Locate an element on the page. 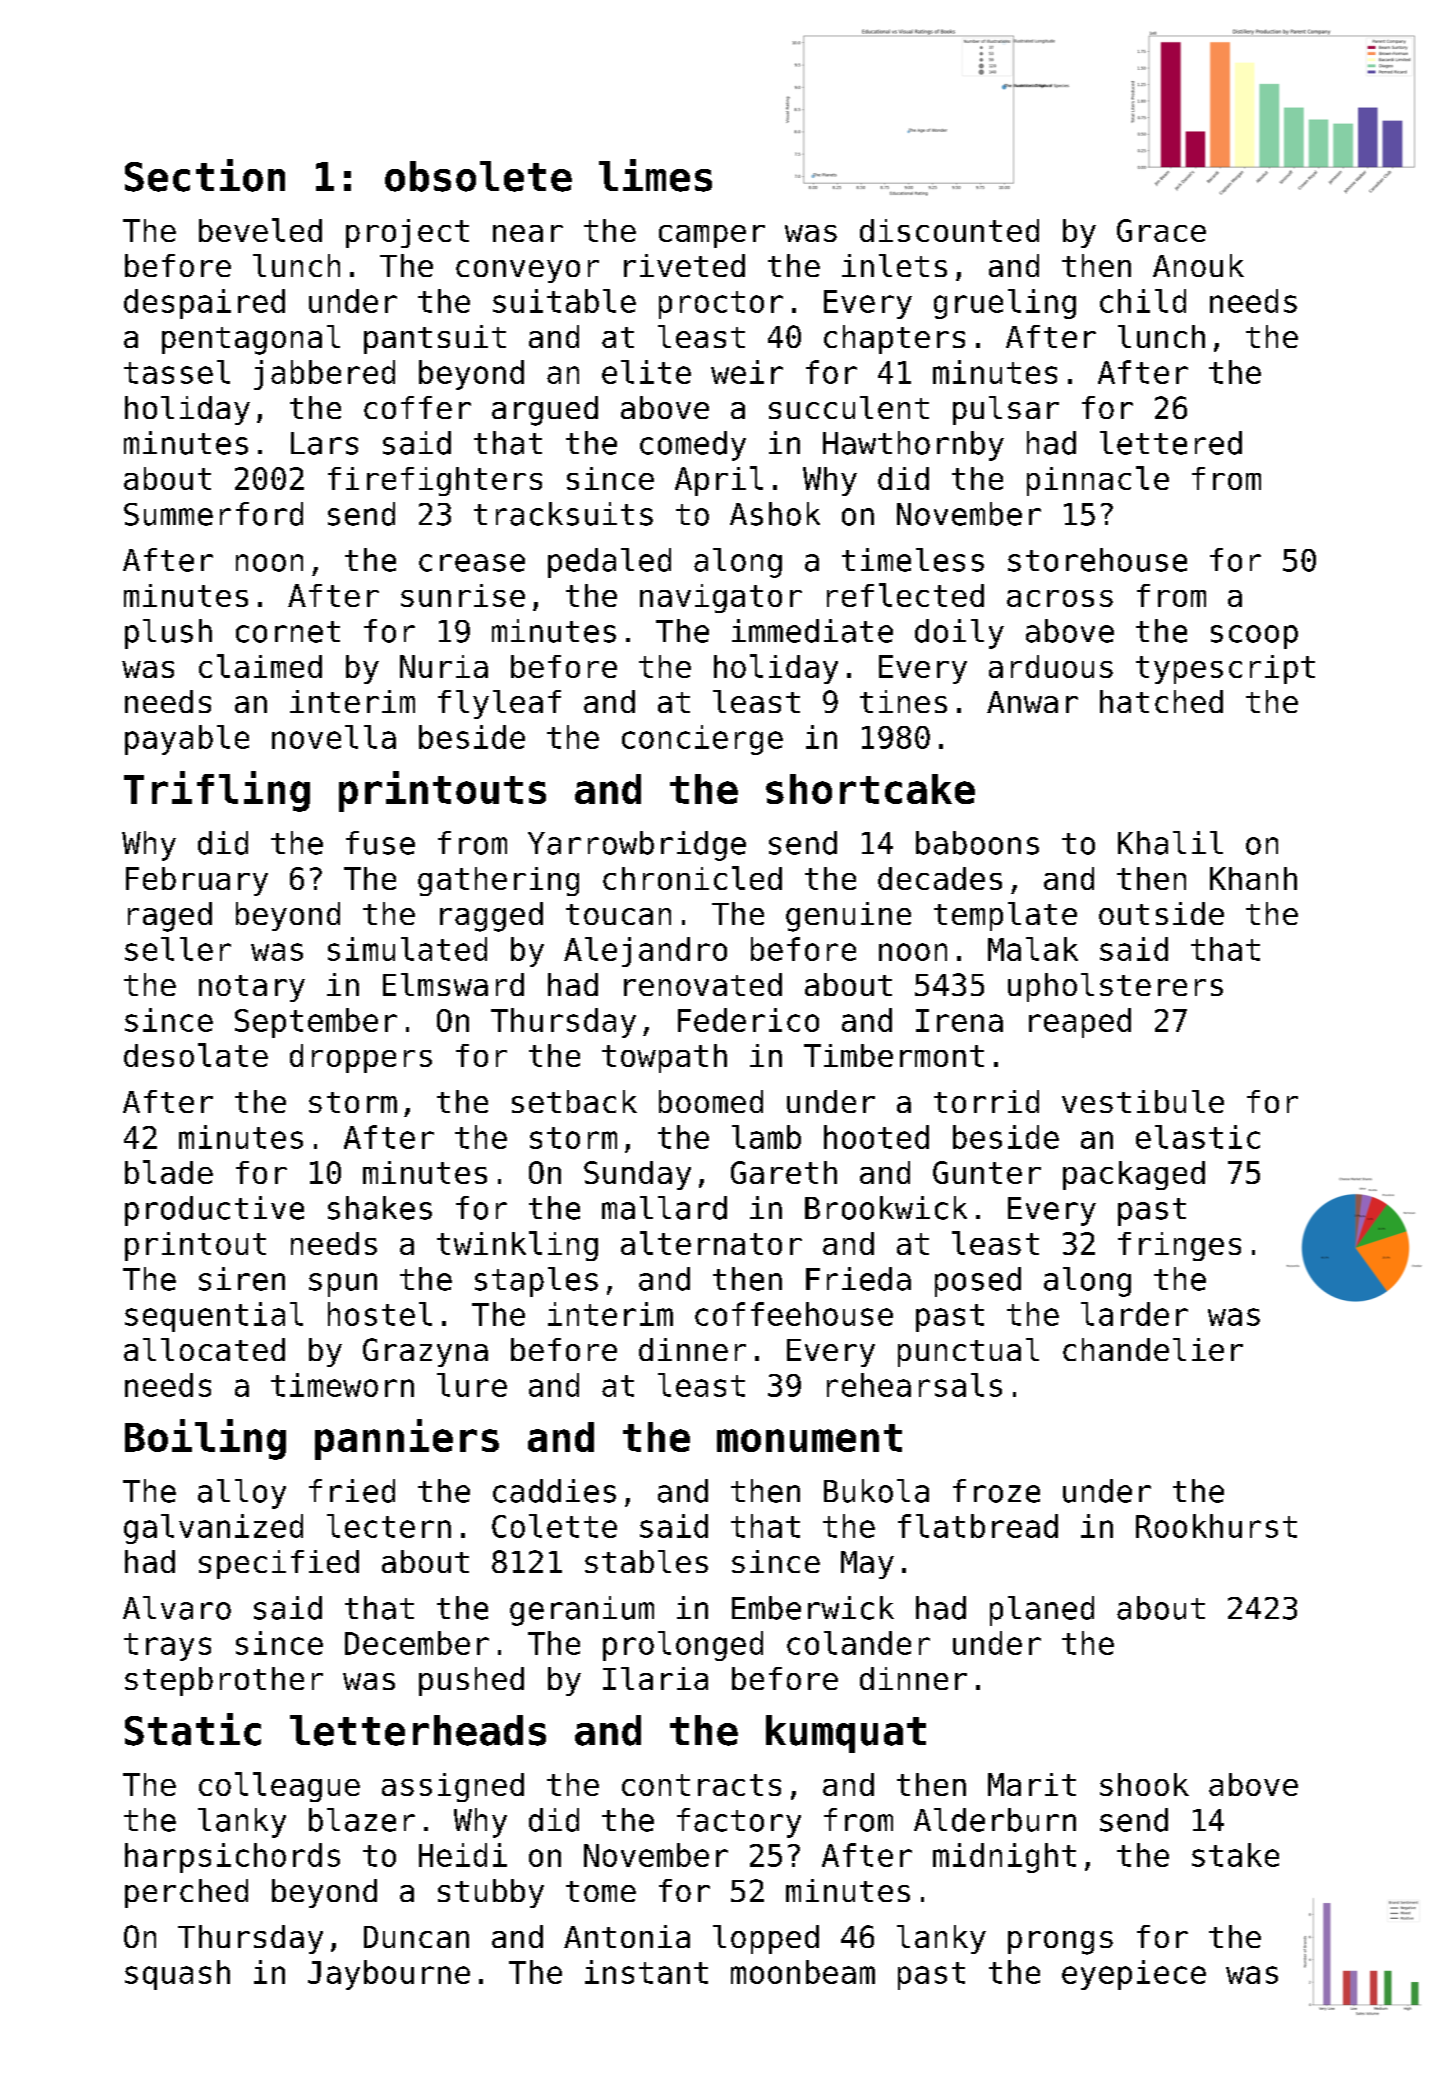 The height and width of the document is (2100, 1450). Section is located at coordinates (205, 175).
